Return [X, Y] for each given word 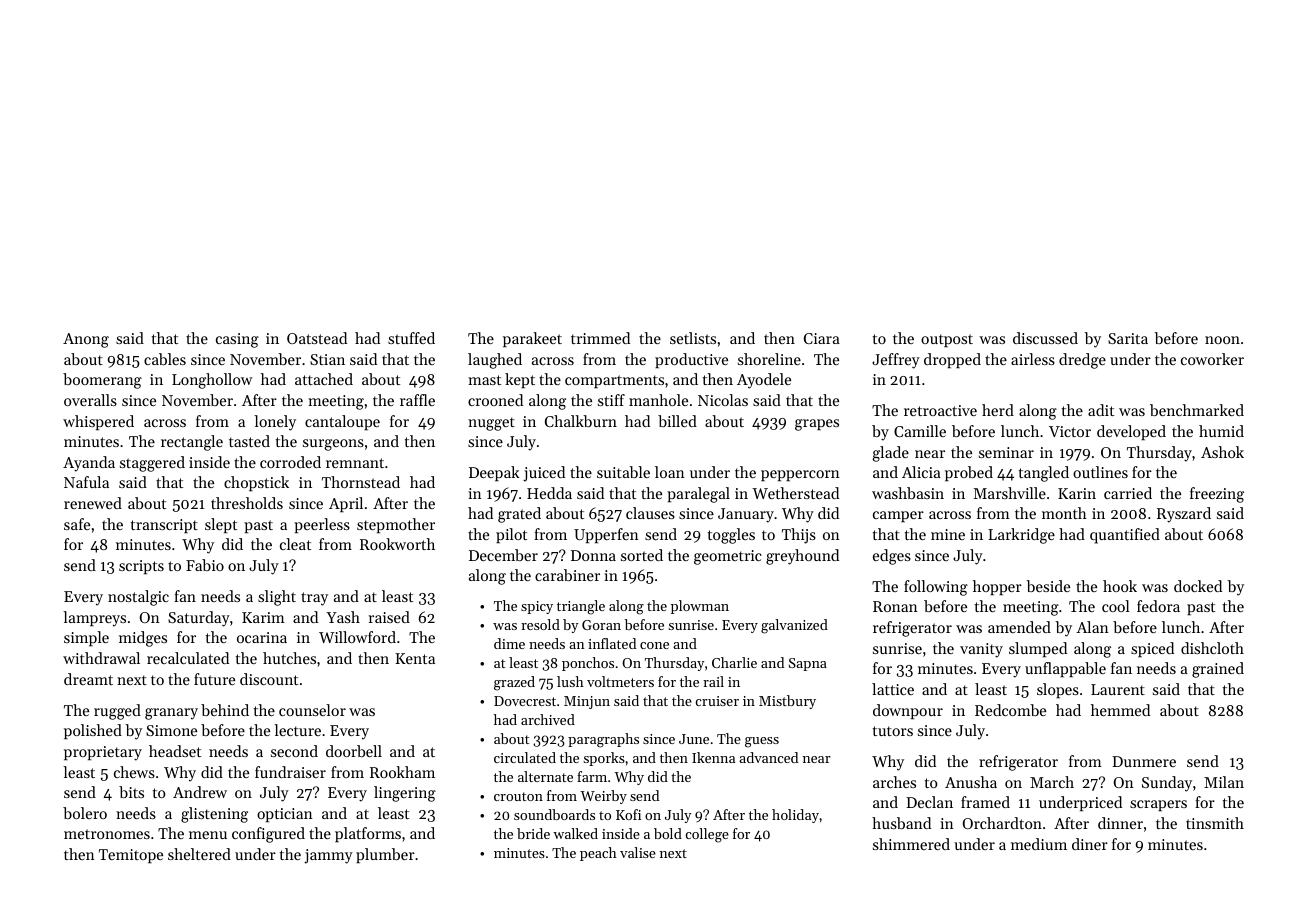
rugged [117, 712]
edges [892, 557]
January [746, 515]
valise [638, 852]
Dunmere [1144, 761]
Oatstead [317, 338]
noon [1222, 340]
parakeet [532, 339]
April [346, 504]
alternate [545, 776]
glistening [214, 815]
